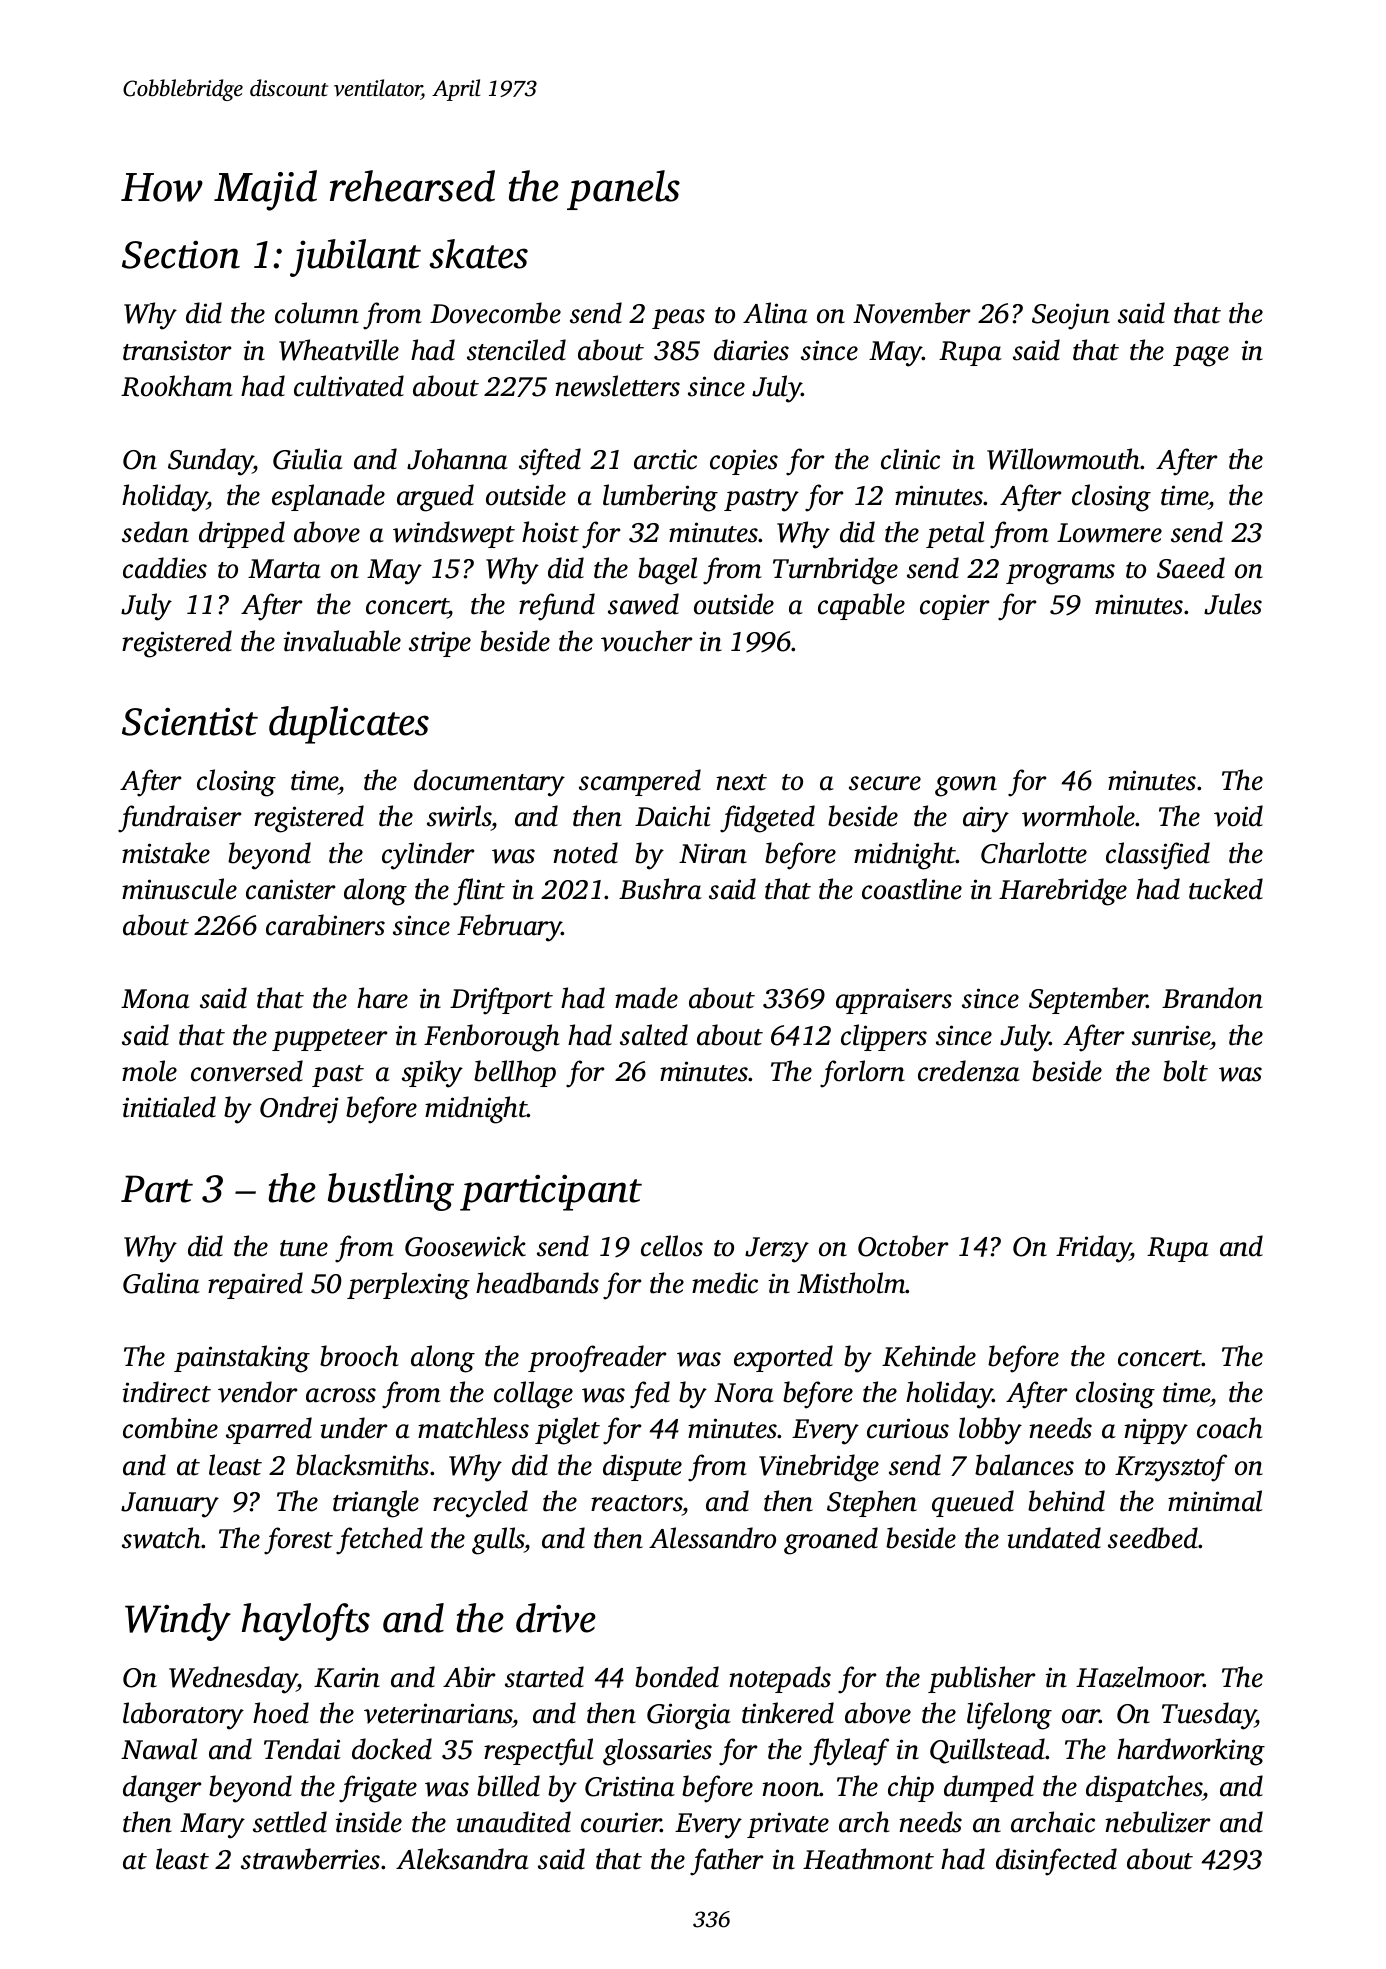  Describe the element at coordinates (428, 856) in the document. I see `cylinder` at that location.
